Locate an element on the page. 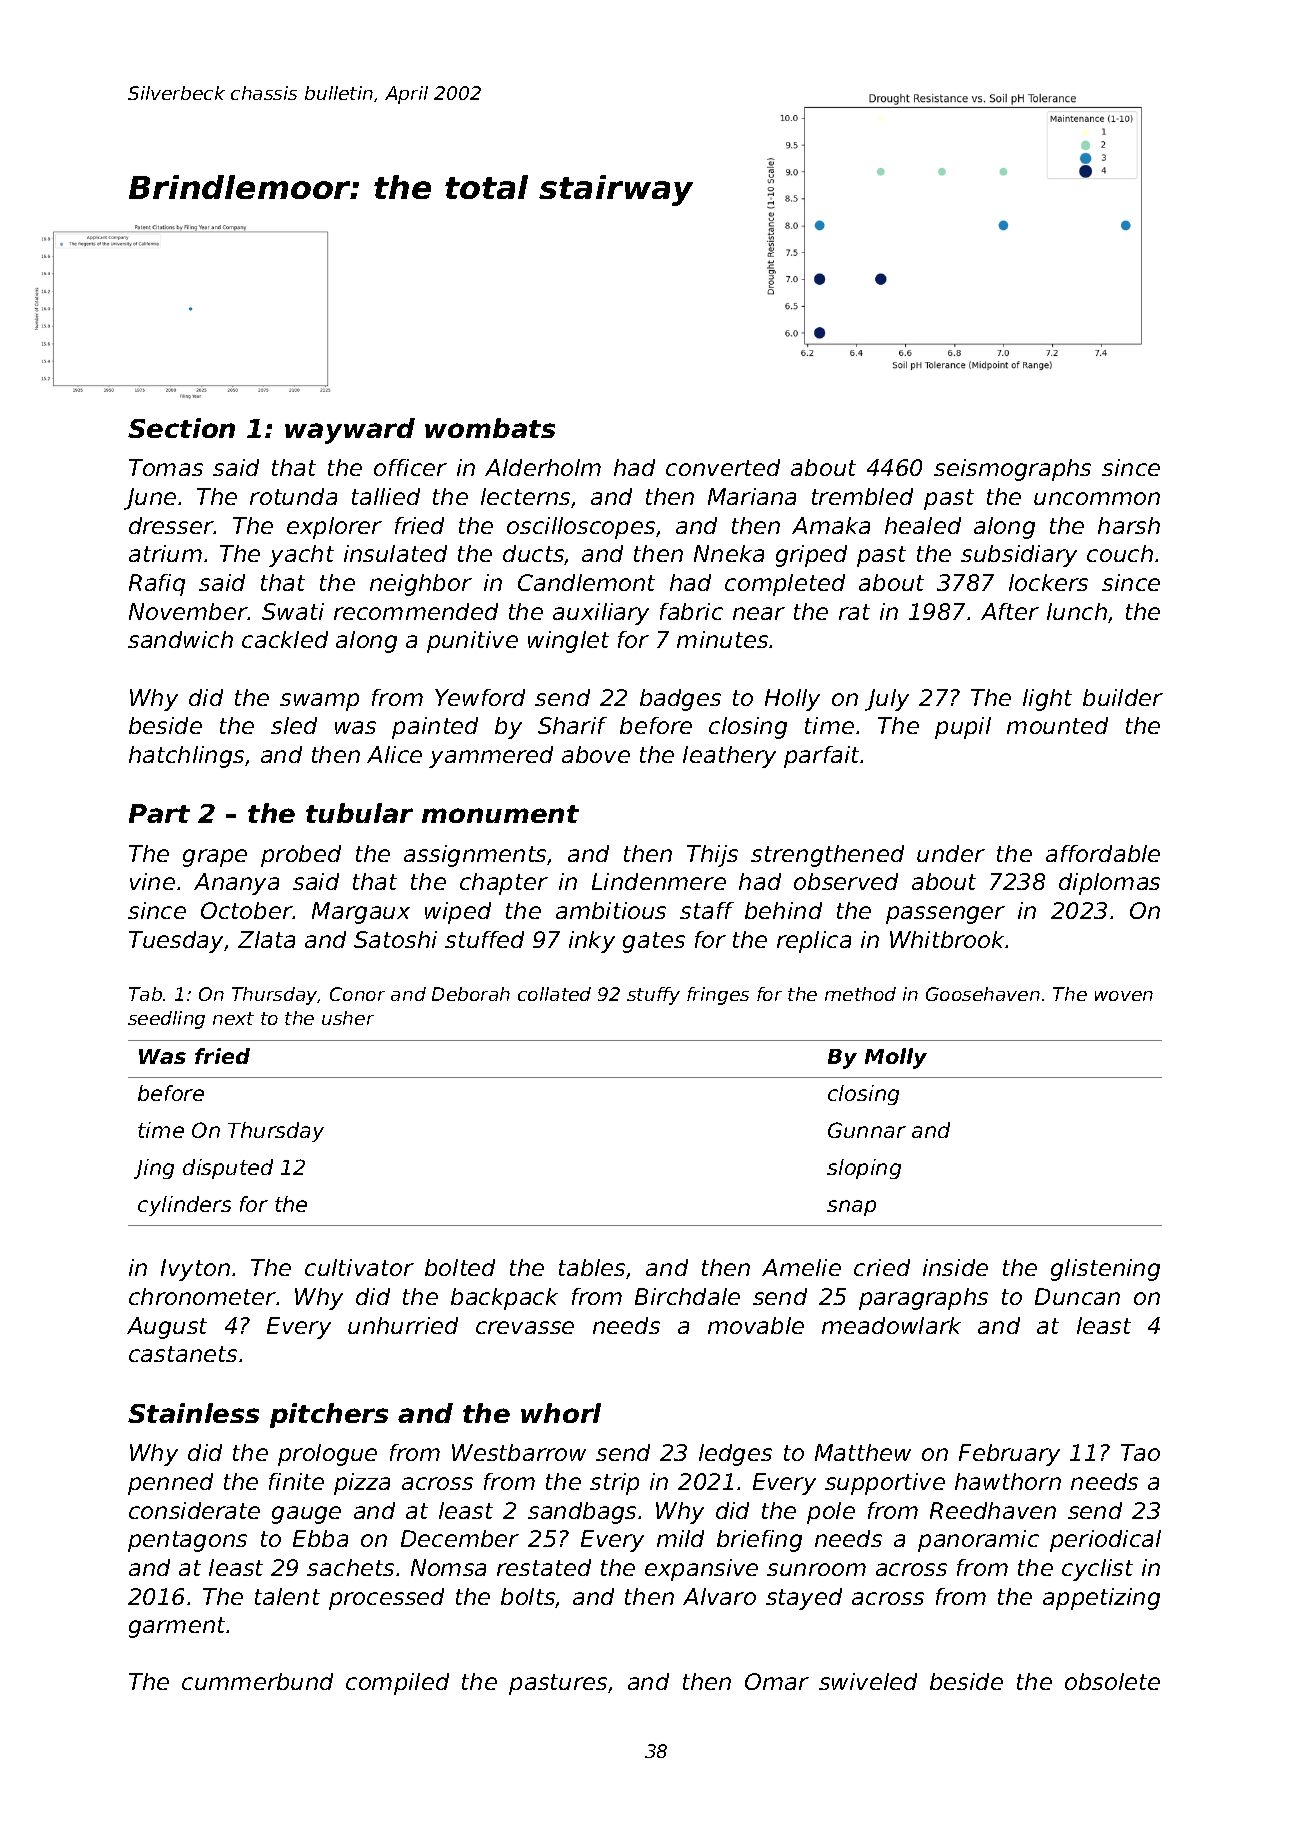  garment is located at coordinates (177, 1627).
